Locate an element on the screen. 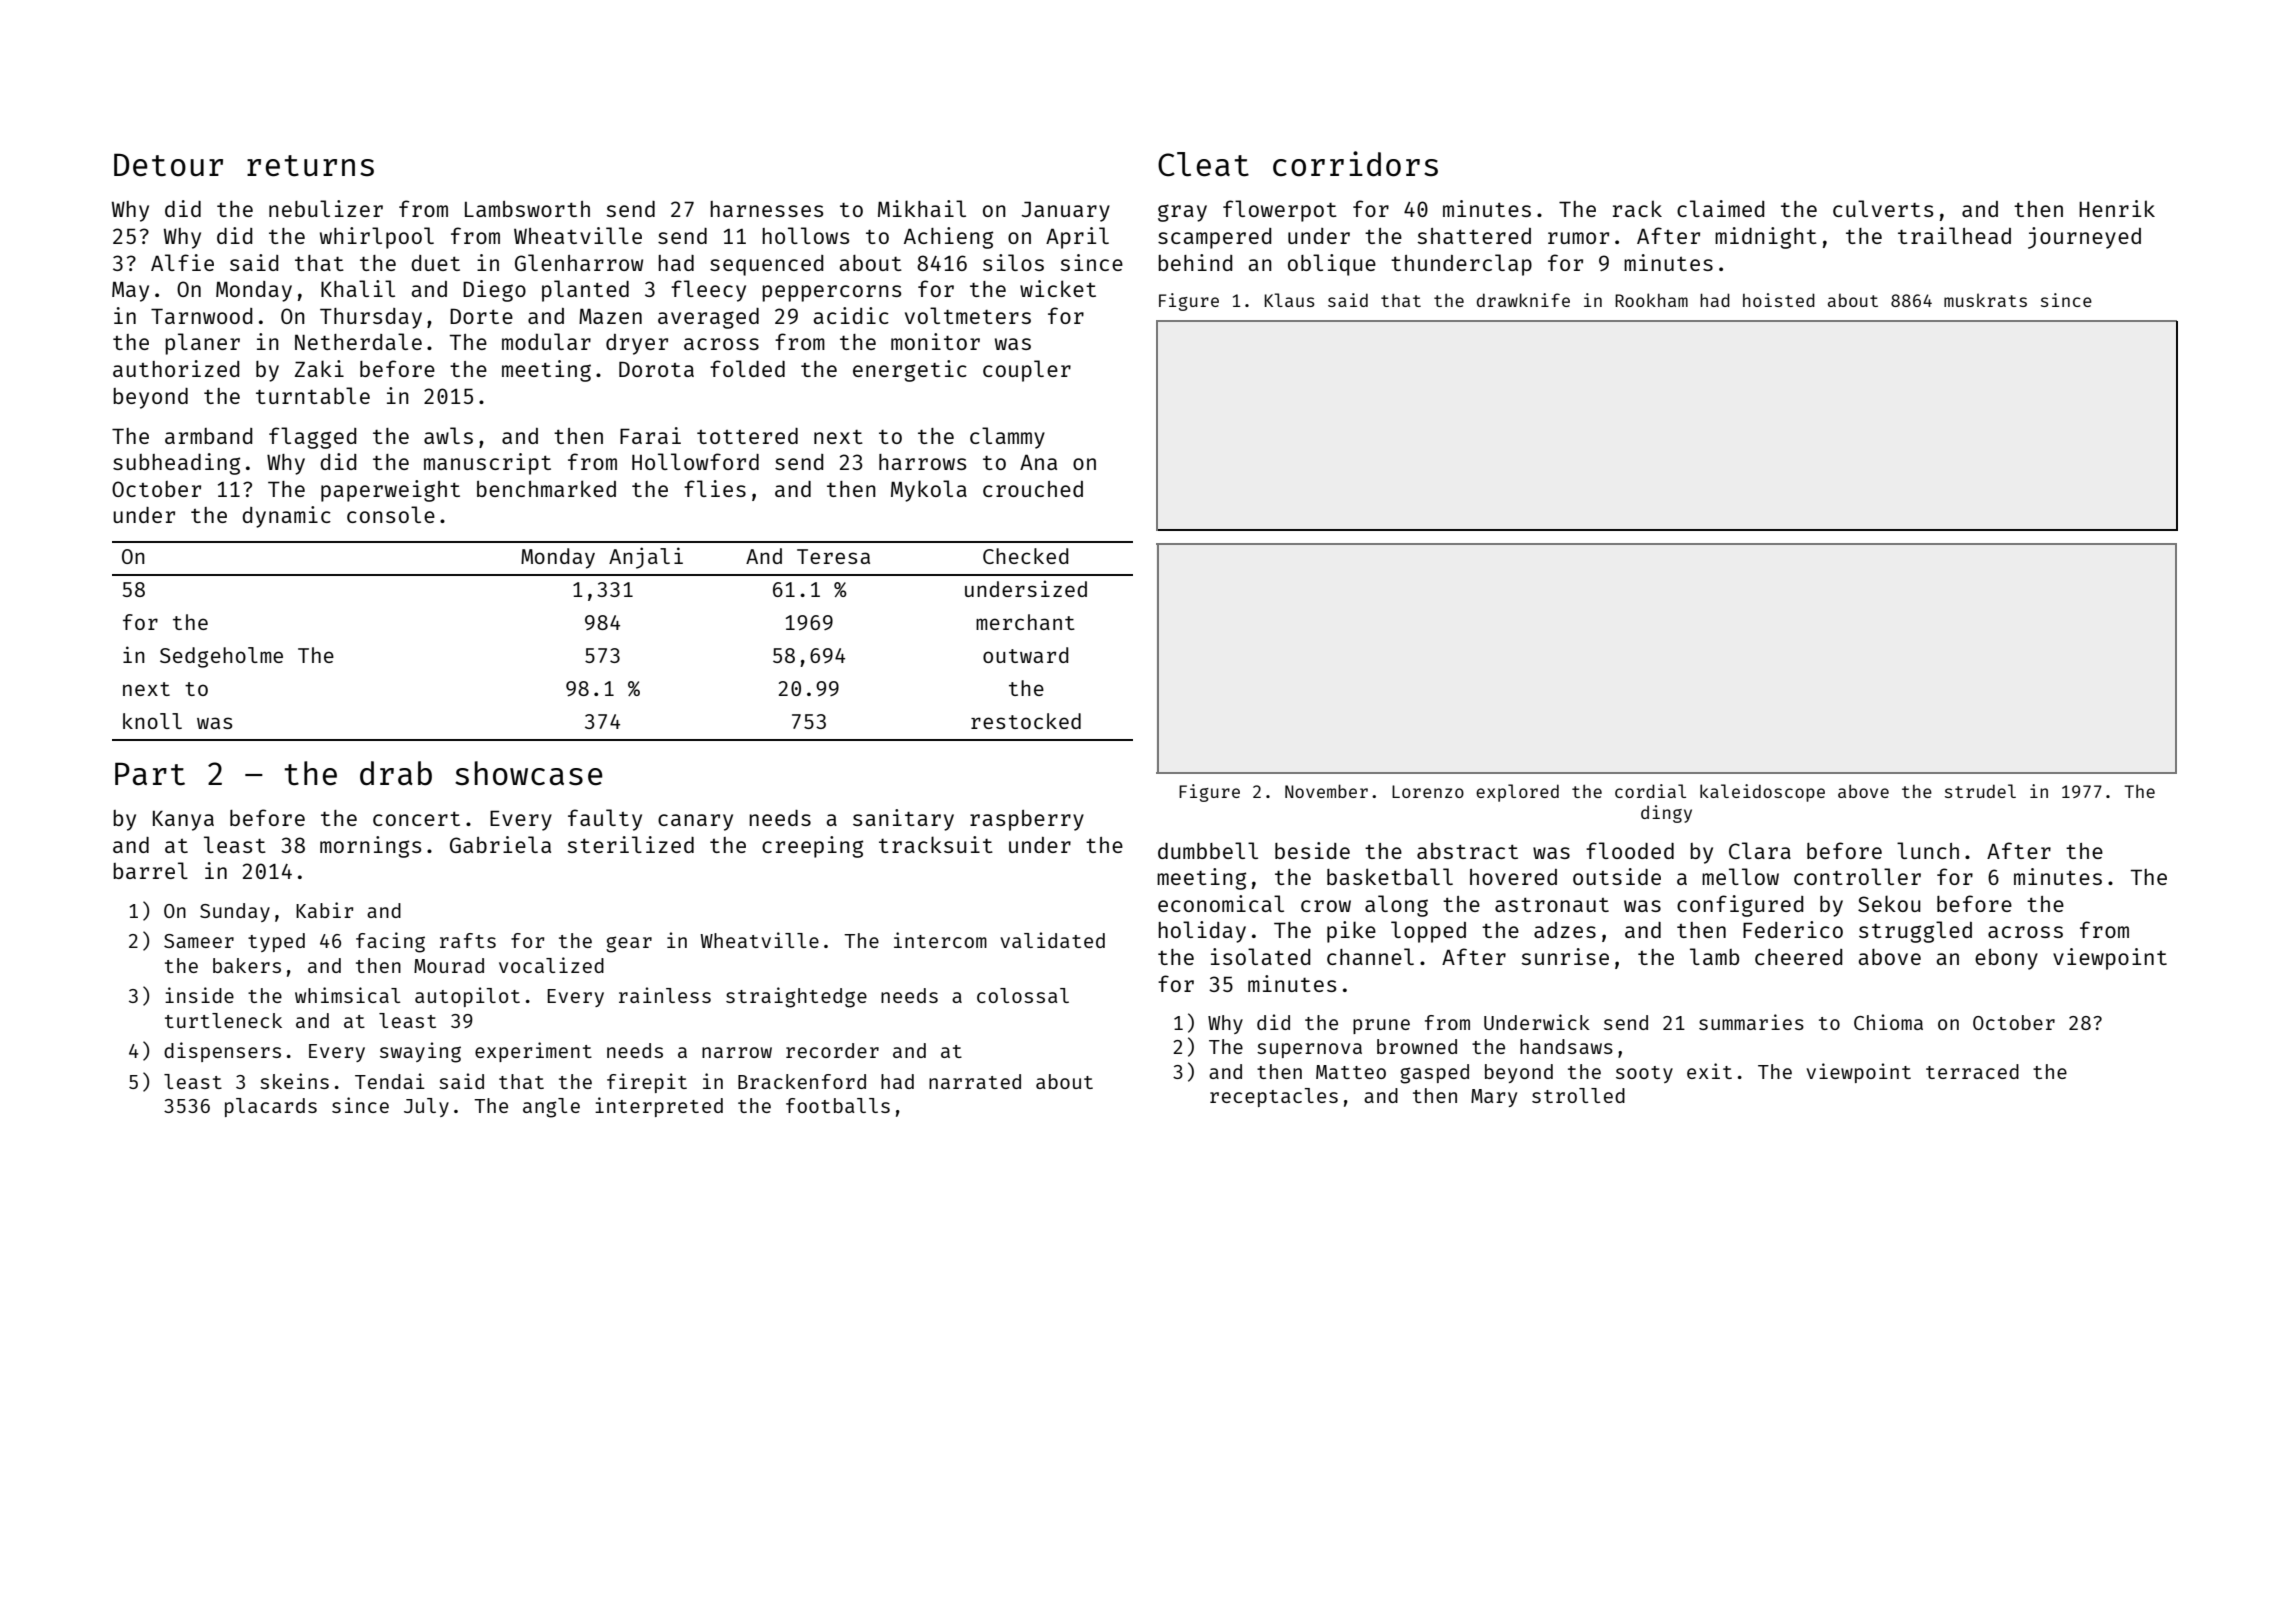 This screenshot has height=1619, width=2289. isolated is located at coordinates (1260, 956).
